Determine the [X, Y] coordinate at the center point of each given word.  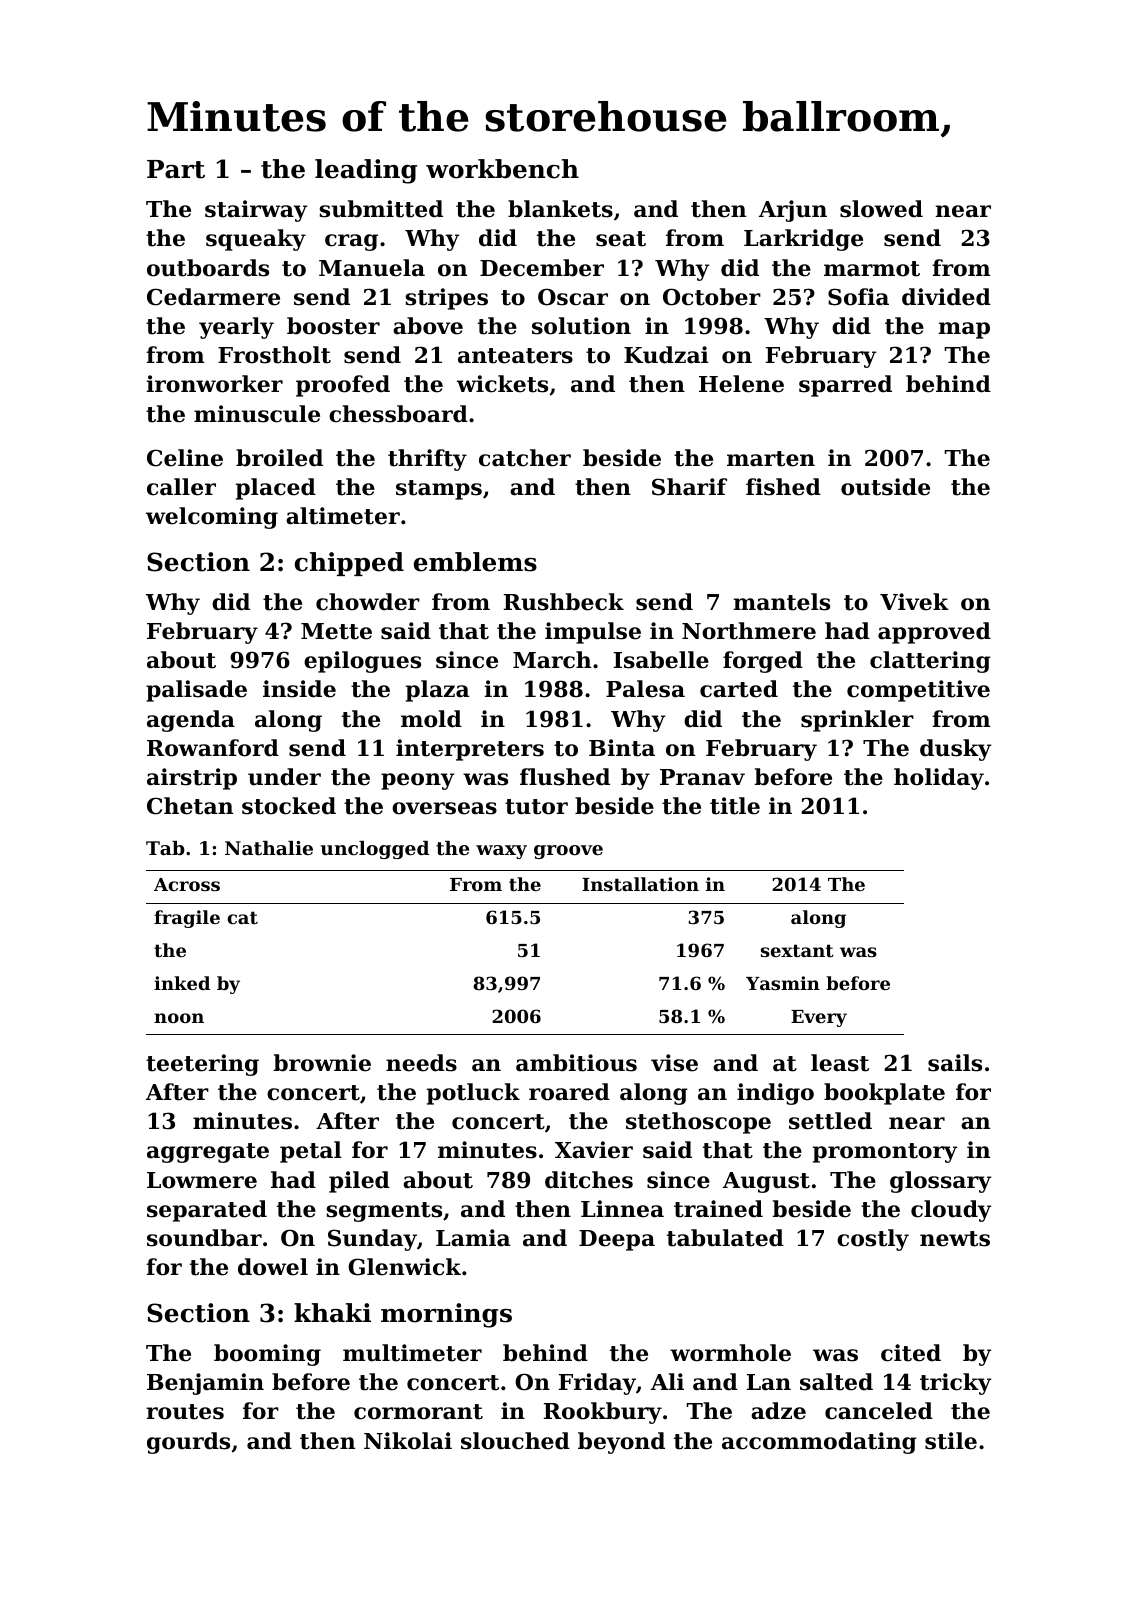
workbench [502, 169]
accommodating [819, 1443]
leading [366, 171]
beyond [621, 1443]
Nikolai [408, 1441]
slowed [881, 209]
